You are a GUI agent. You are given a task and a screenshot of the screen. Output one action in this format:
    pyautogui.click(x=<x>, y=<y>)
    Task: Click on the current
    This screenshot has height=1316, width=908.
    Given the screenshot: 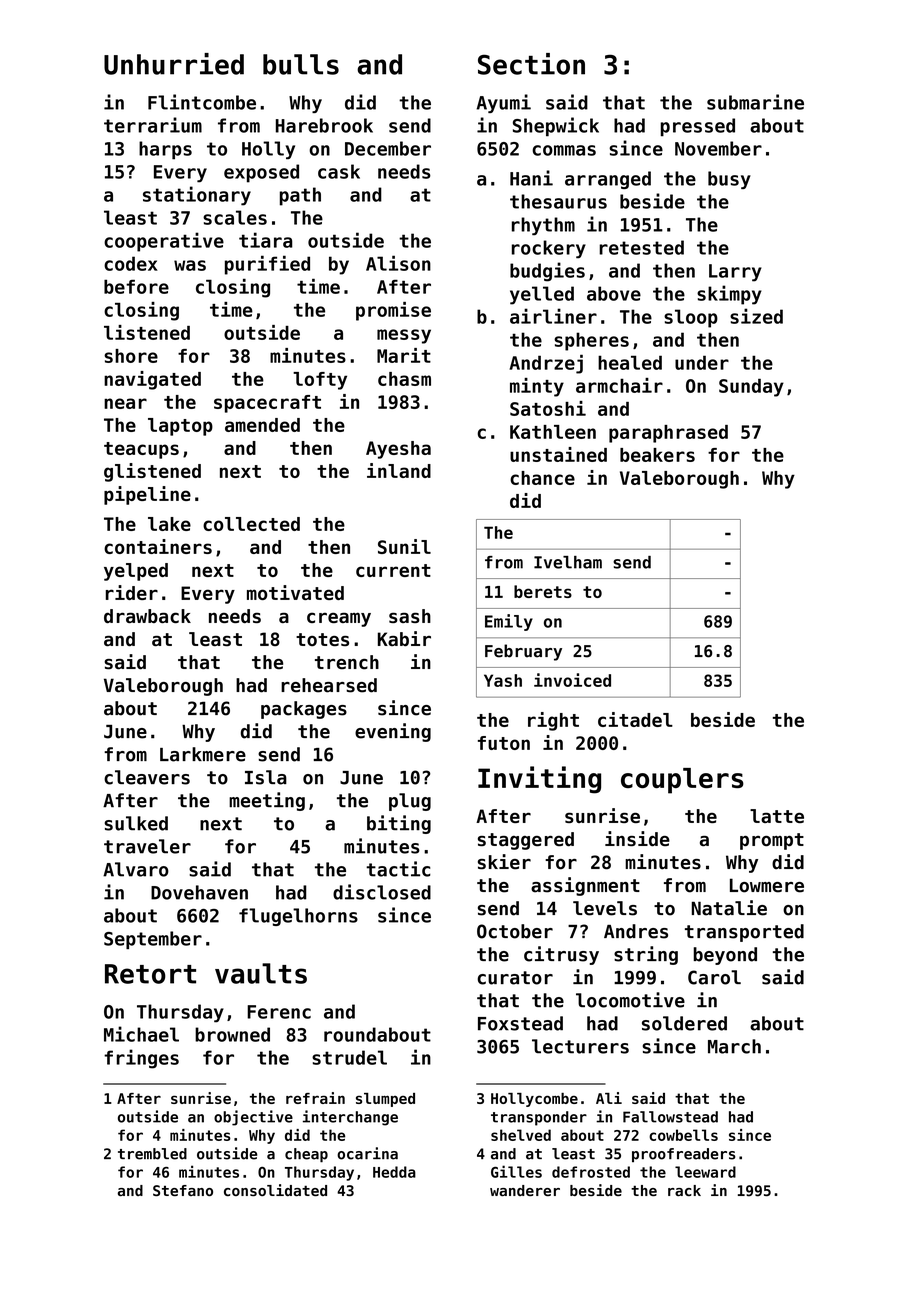 What is the action you would take?
    pyautogui.click(x=393, y=570)
